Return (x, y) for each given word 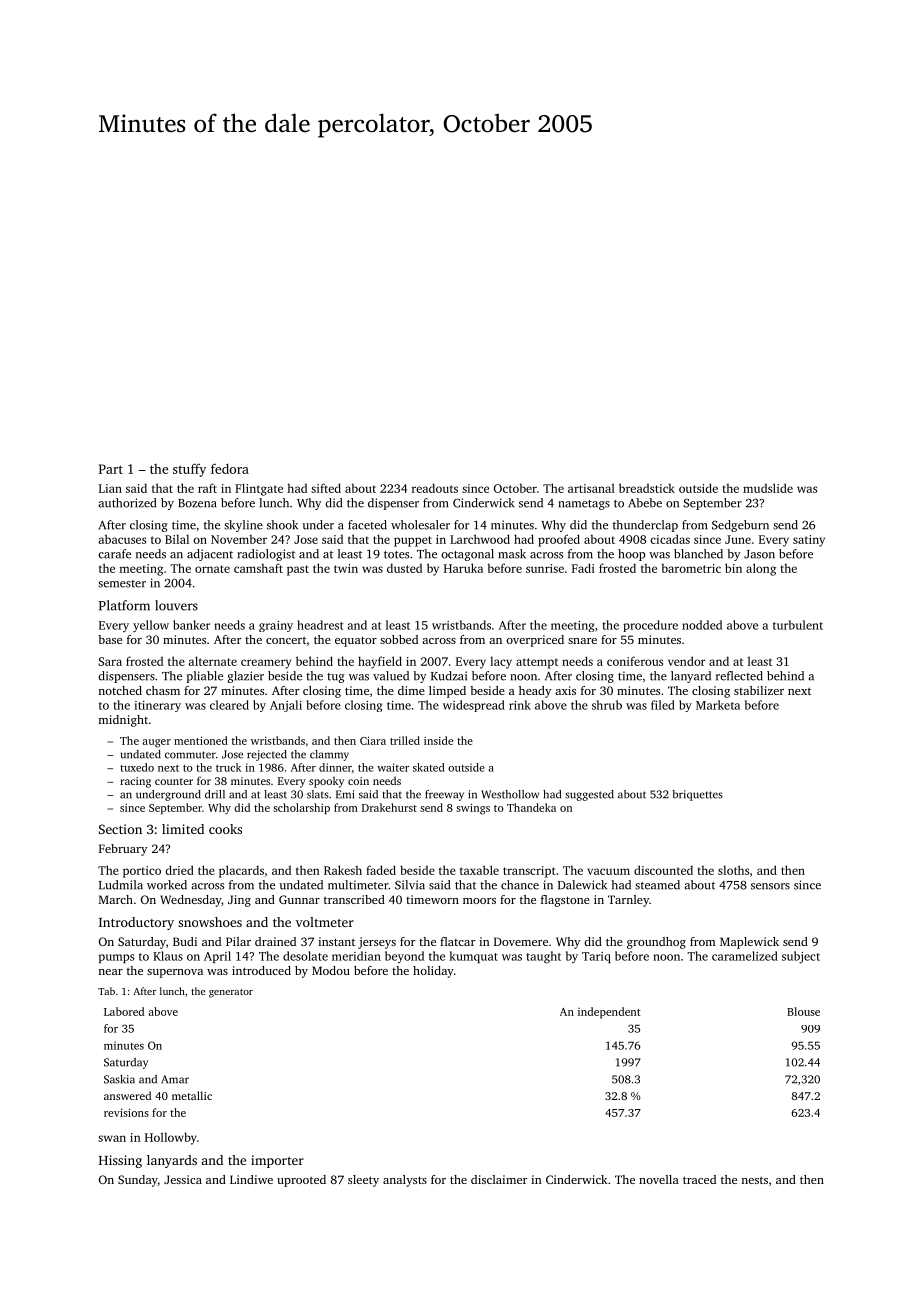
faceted (367, 525)
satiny (809, 541)
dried (179, 870)
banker (191, 625)
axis (565, 690)
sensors (770, 886)
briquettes (697, 795)
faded (381, 870)
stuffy (189, 470)
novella (659, 1179)
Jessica (183, 1179)
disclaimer (499, 1179)
